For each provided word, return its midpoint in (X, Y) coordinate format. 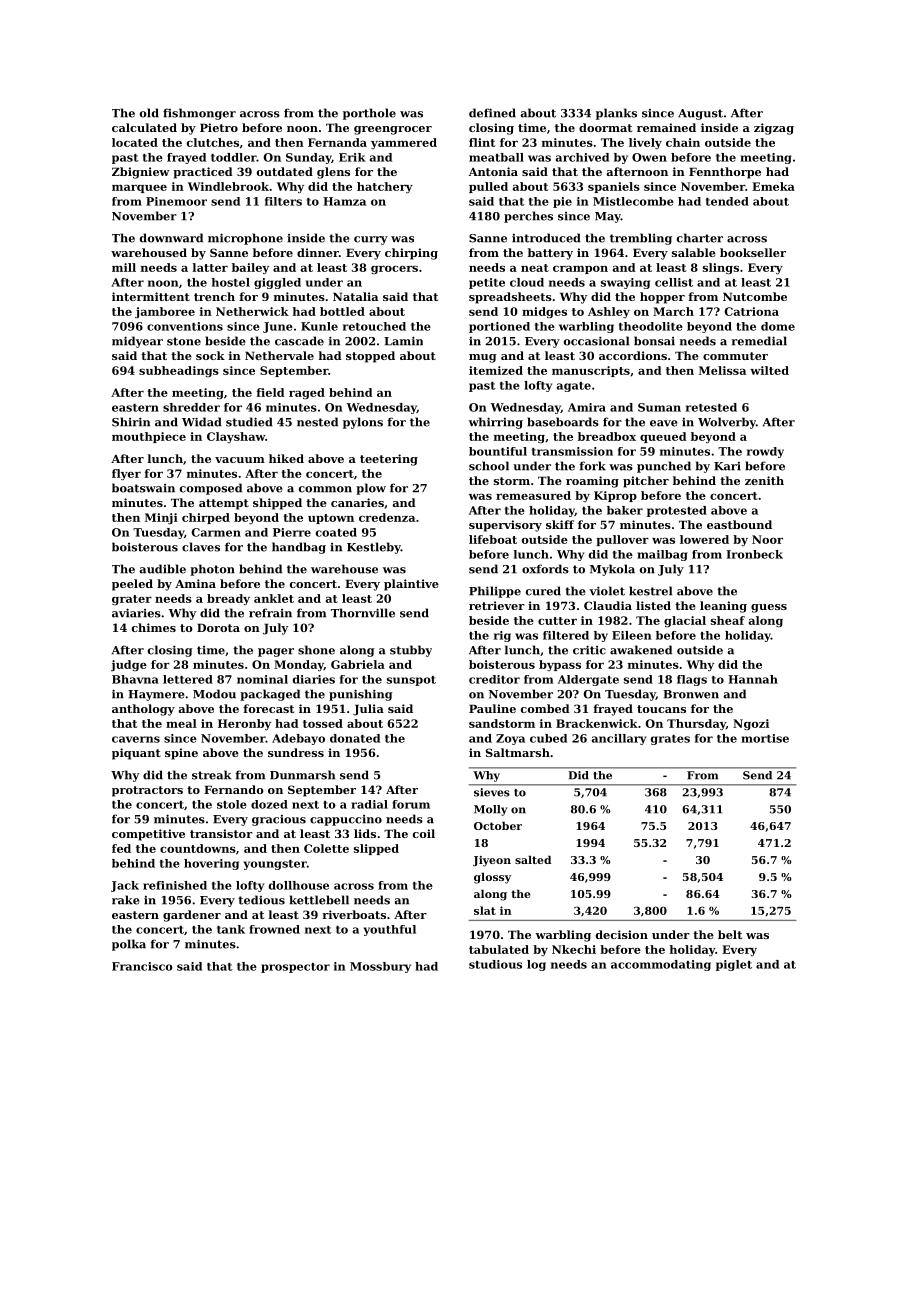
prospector (295, 968)
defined (492, 113)
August (700, 114)
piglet (734, 965)
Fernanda (337, 142)
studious (495, 964)
